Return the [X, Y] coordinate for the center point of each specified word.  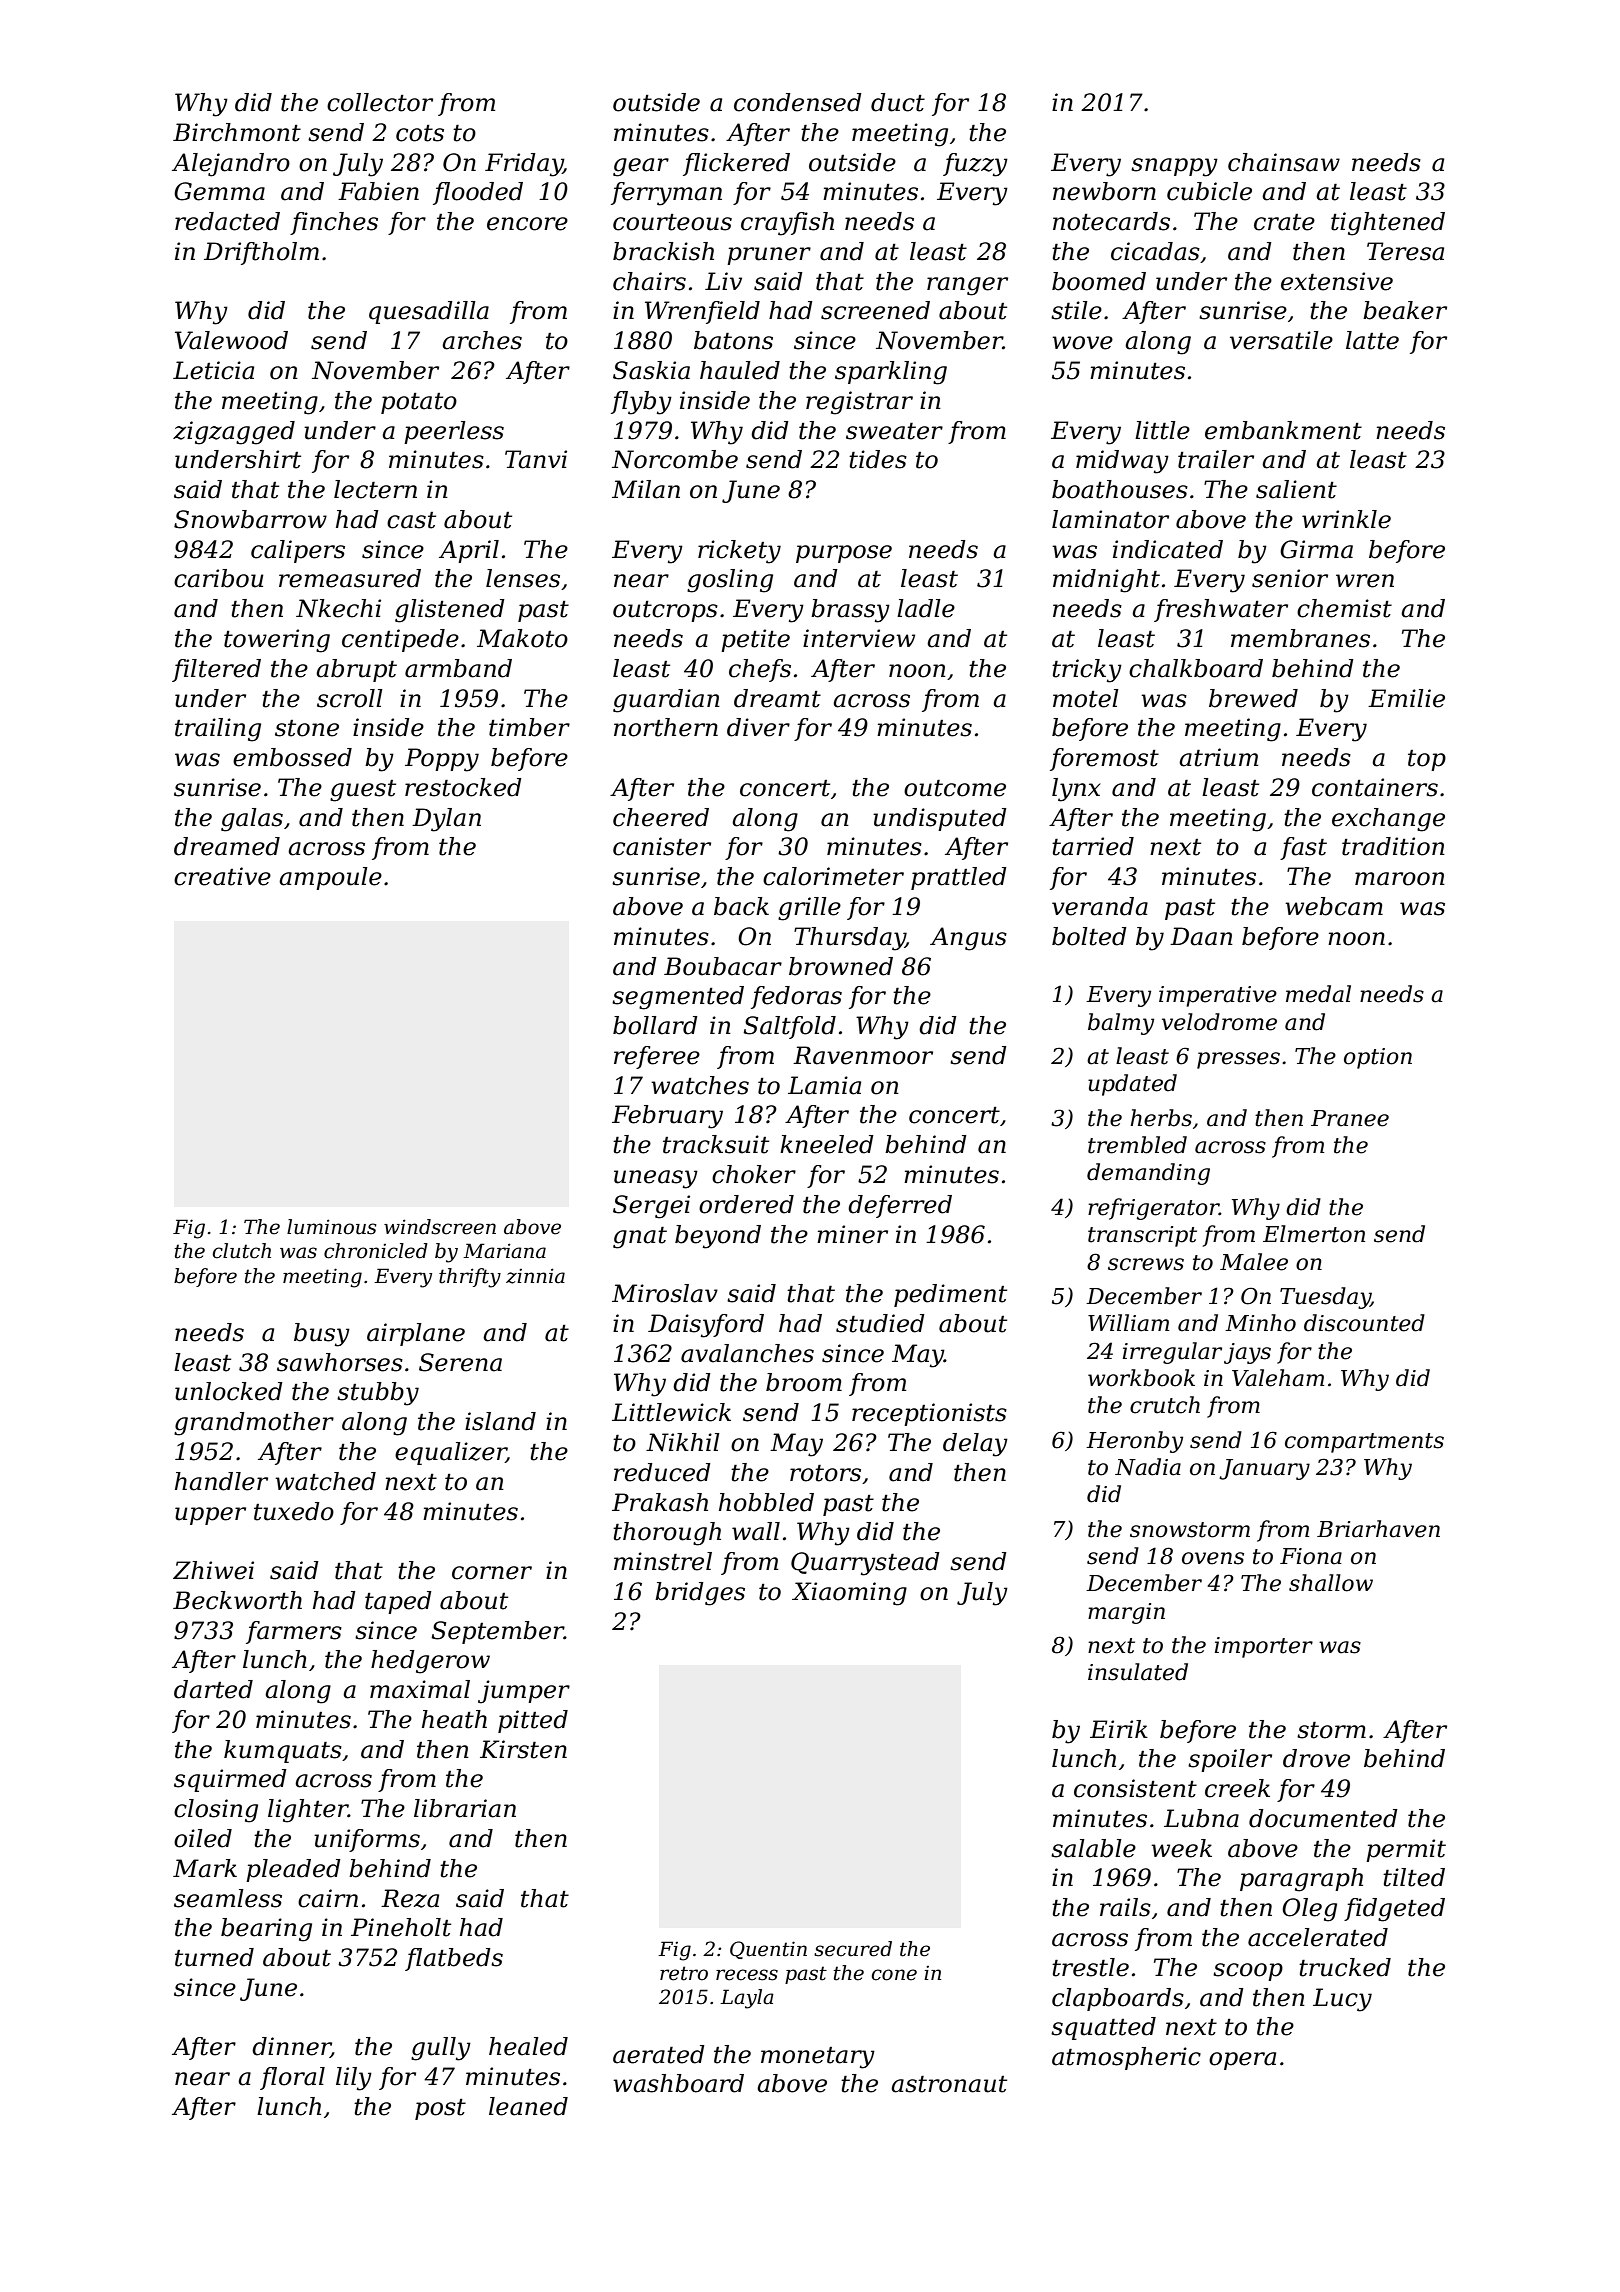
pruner [769, 256]
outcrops [665, 611]
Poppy [442, 760]
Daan [1201, 936]
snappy [1174, 167]
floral [292, 2078]
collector [380, 102]
